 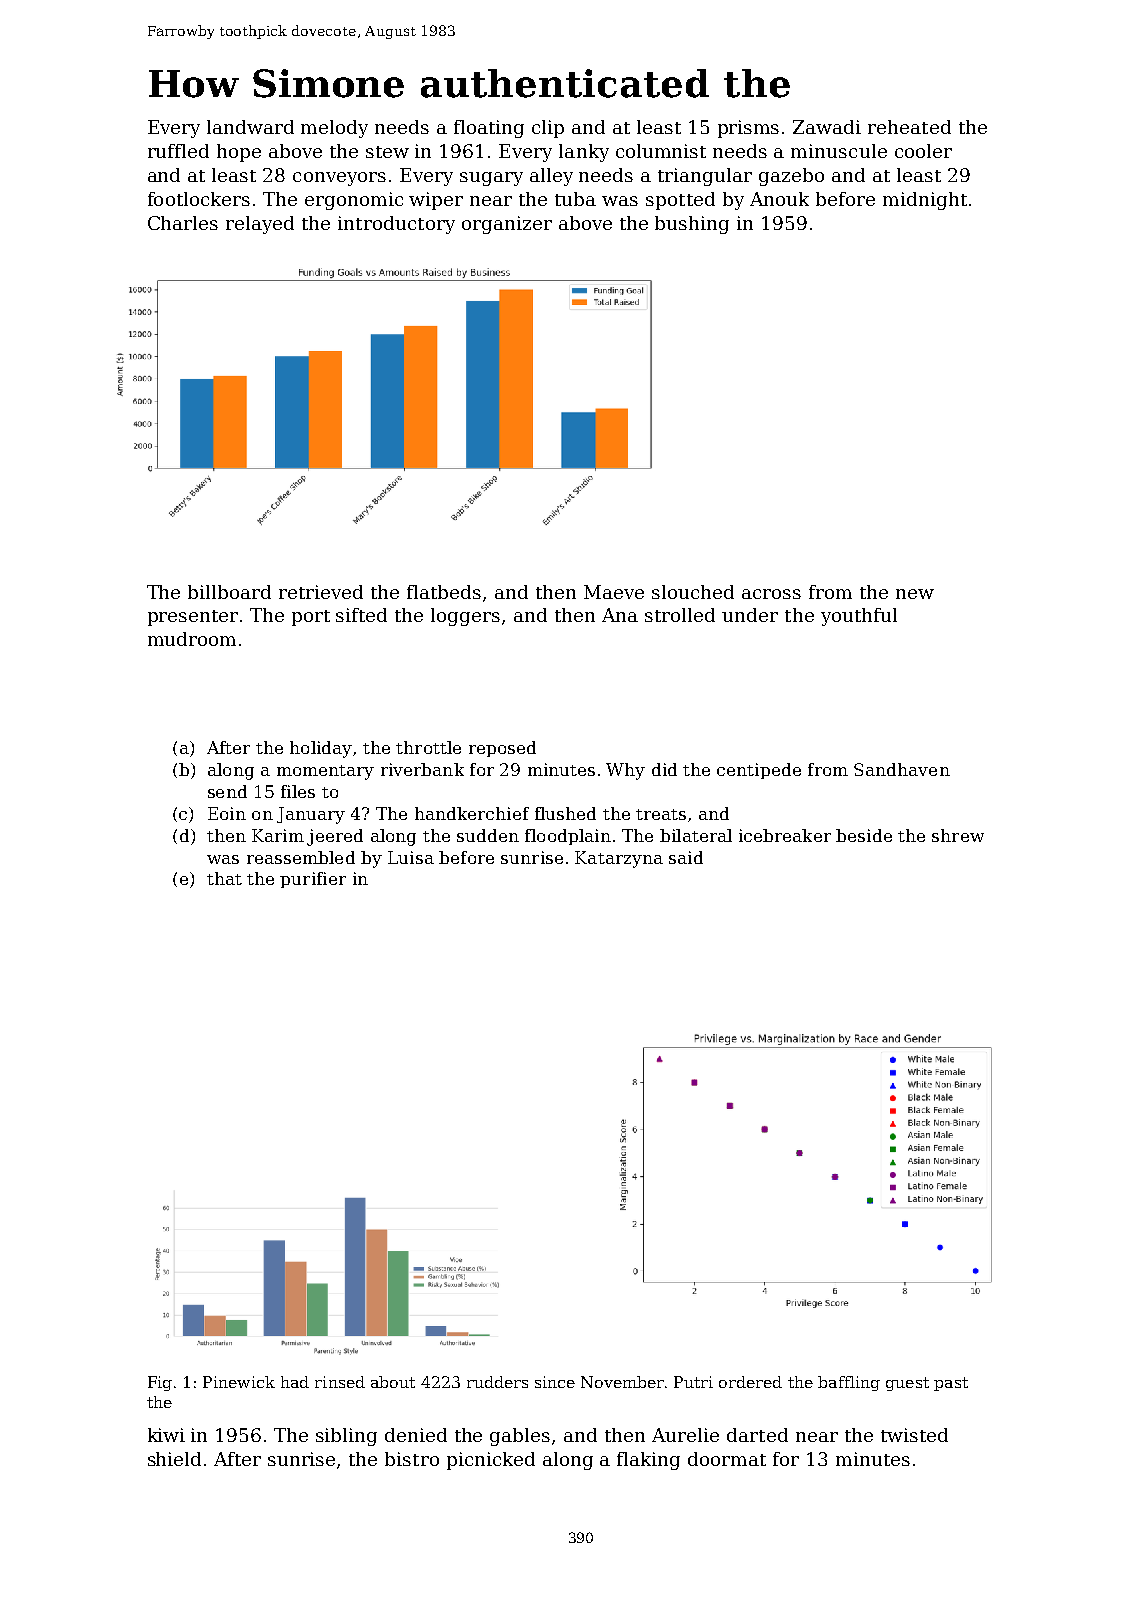 I want to click on rudders, so click(x=497, y=1382).
